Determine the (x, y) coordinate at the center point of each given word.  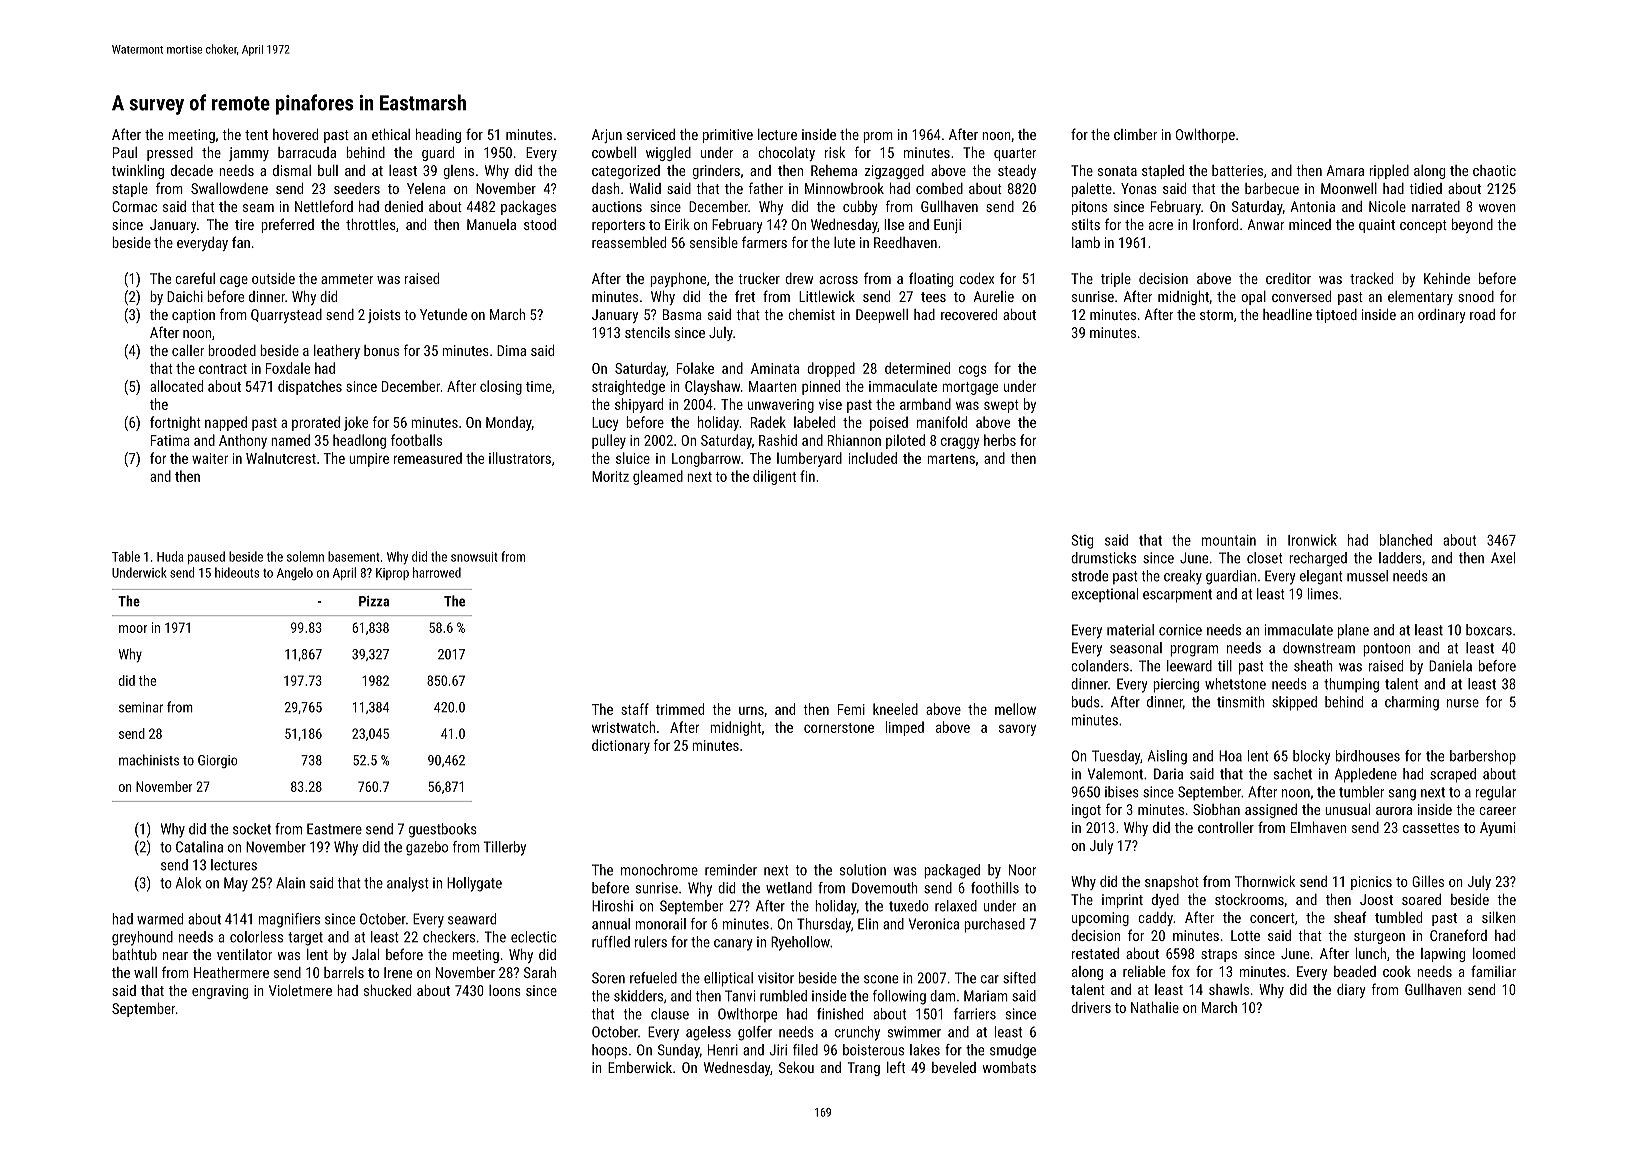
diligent (774, 477)
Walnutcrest (281, 458)
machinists (149, 760)
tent (256, 135)
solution (863, 870)
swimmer (914, 1032)
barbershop (1483, 757)
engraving (220, 992)
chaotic (1494, 170)
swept (1001, 406)
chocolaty (786, 154)
